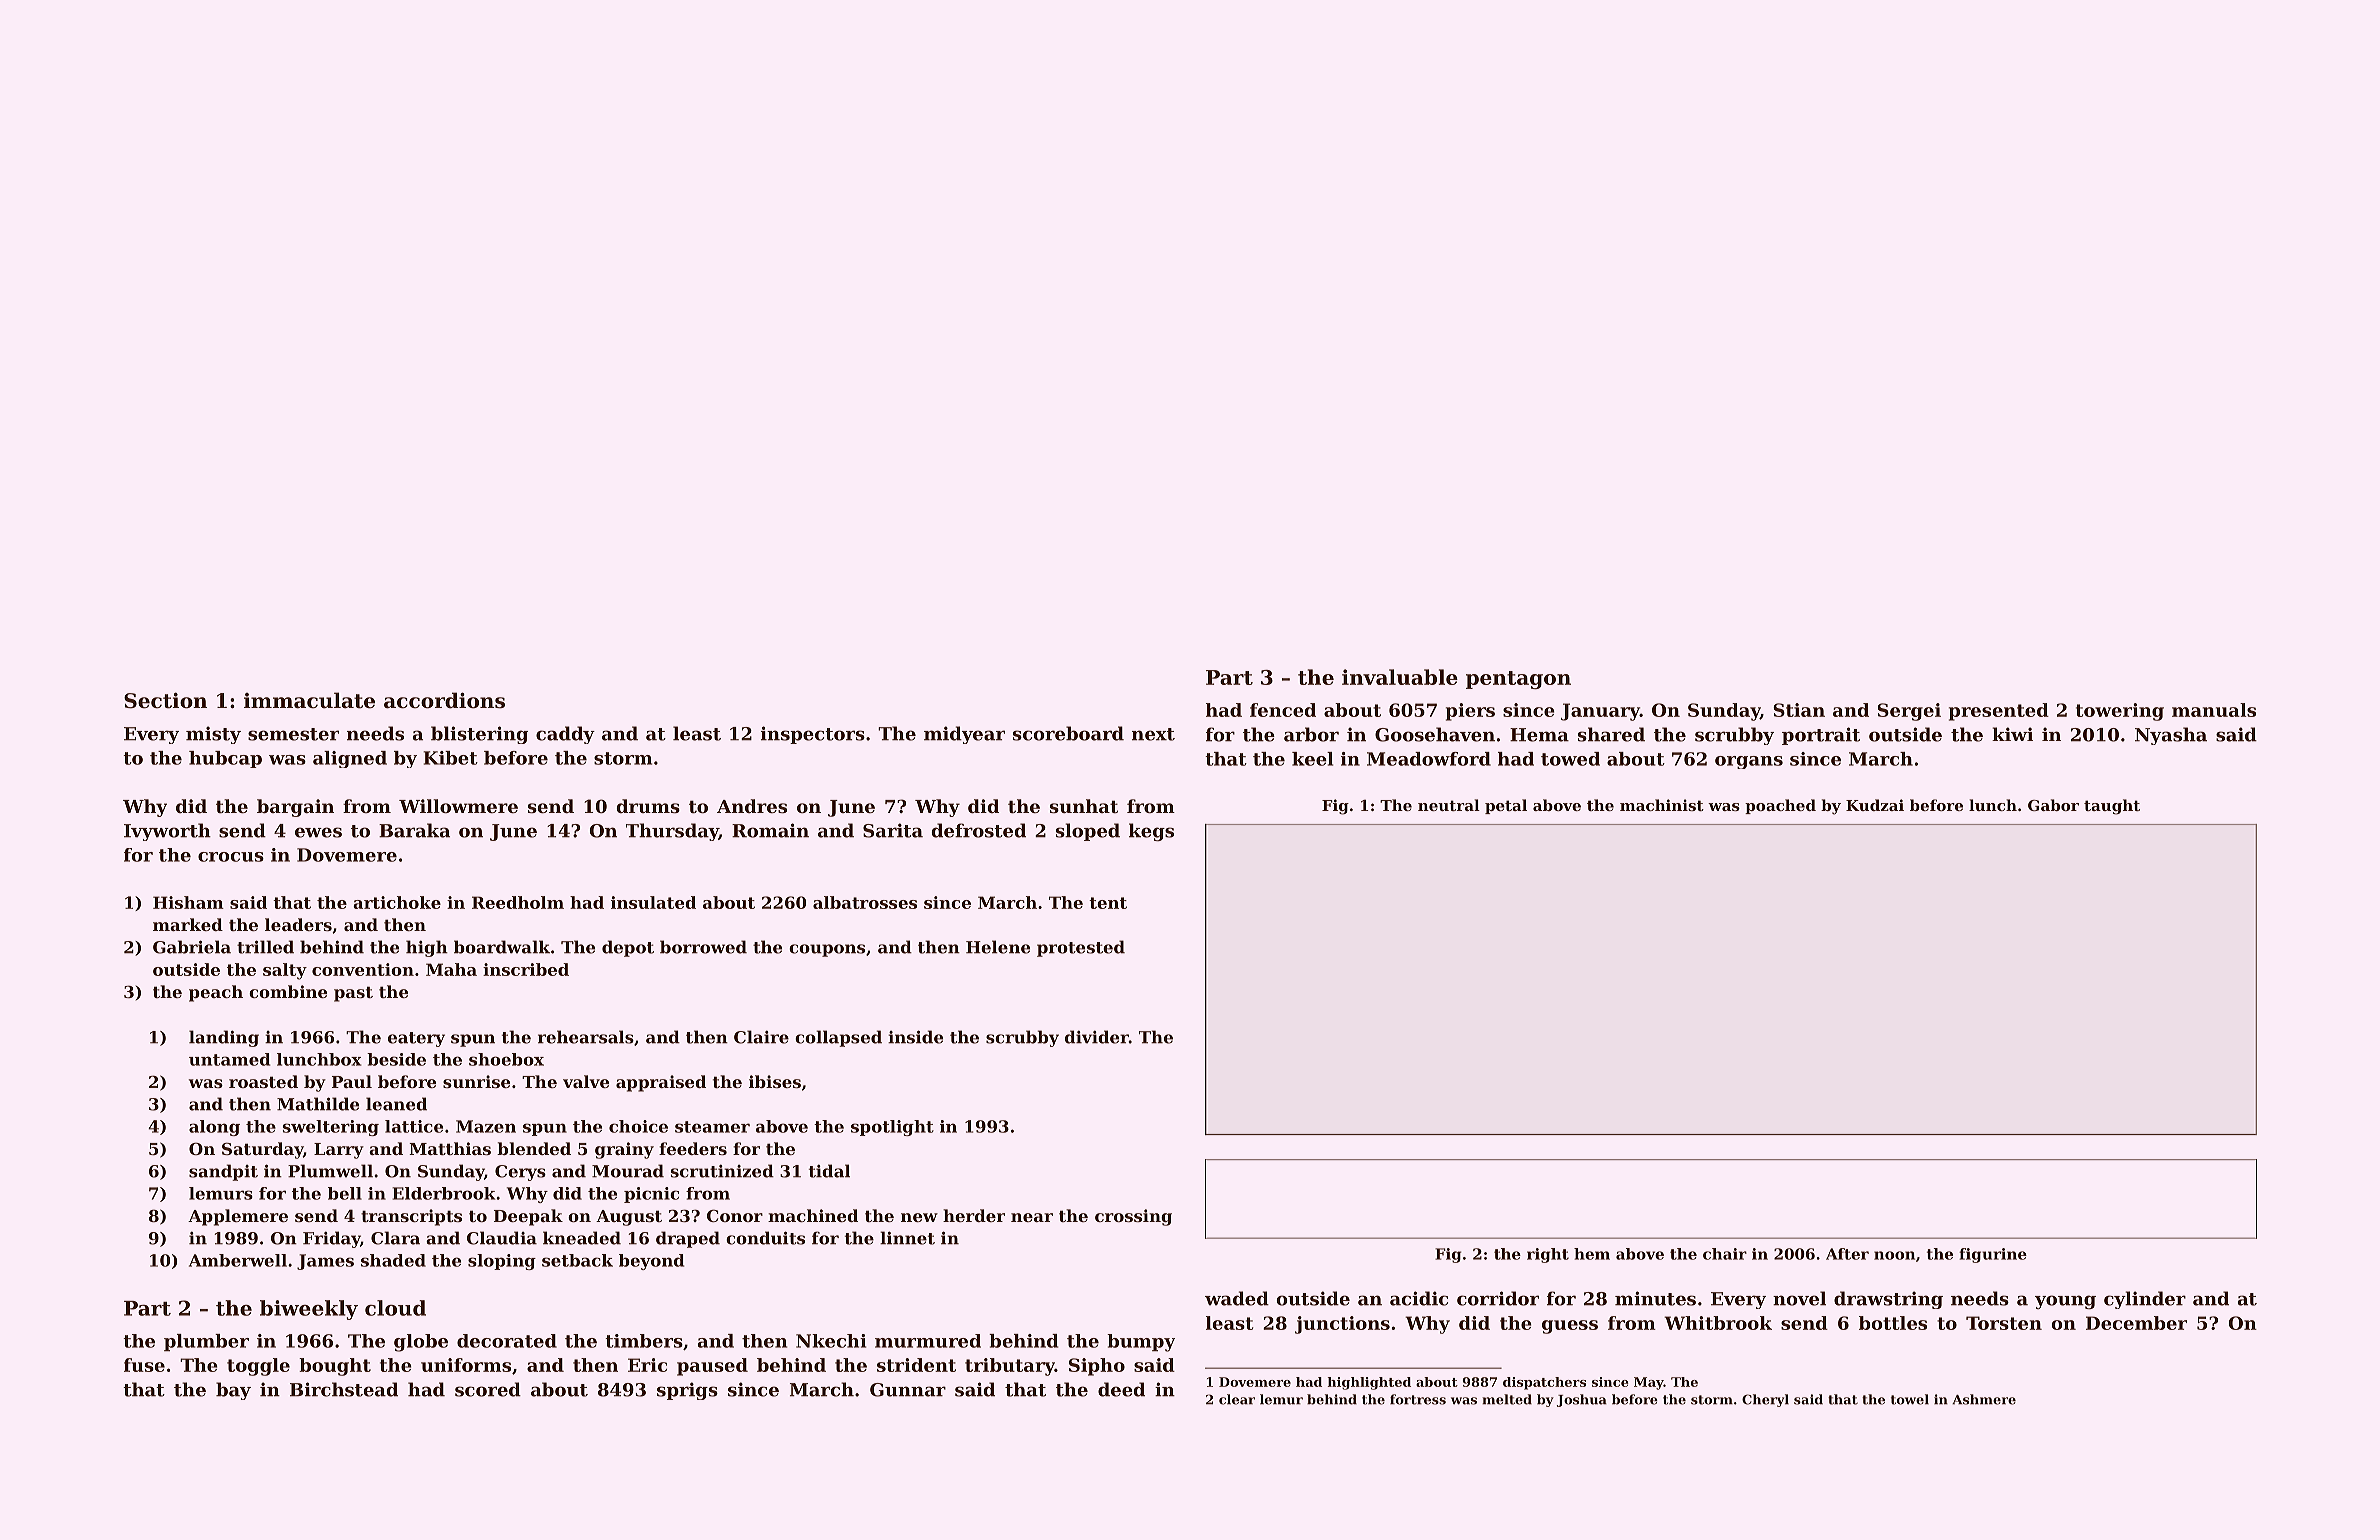 This document has height=1540, width=2380. What do you see at coordinates (288, 991) in the document?
I see `combine` at bounding box center [288, 991].
